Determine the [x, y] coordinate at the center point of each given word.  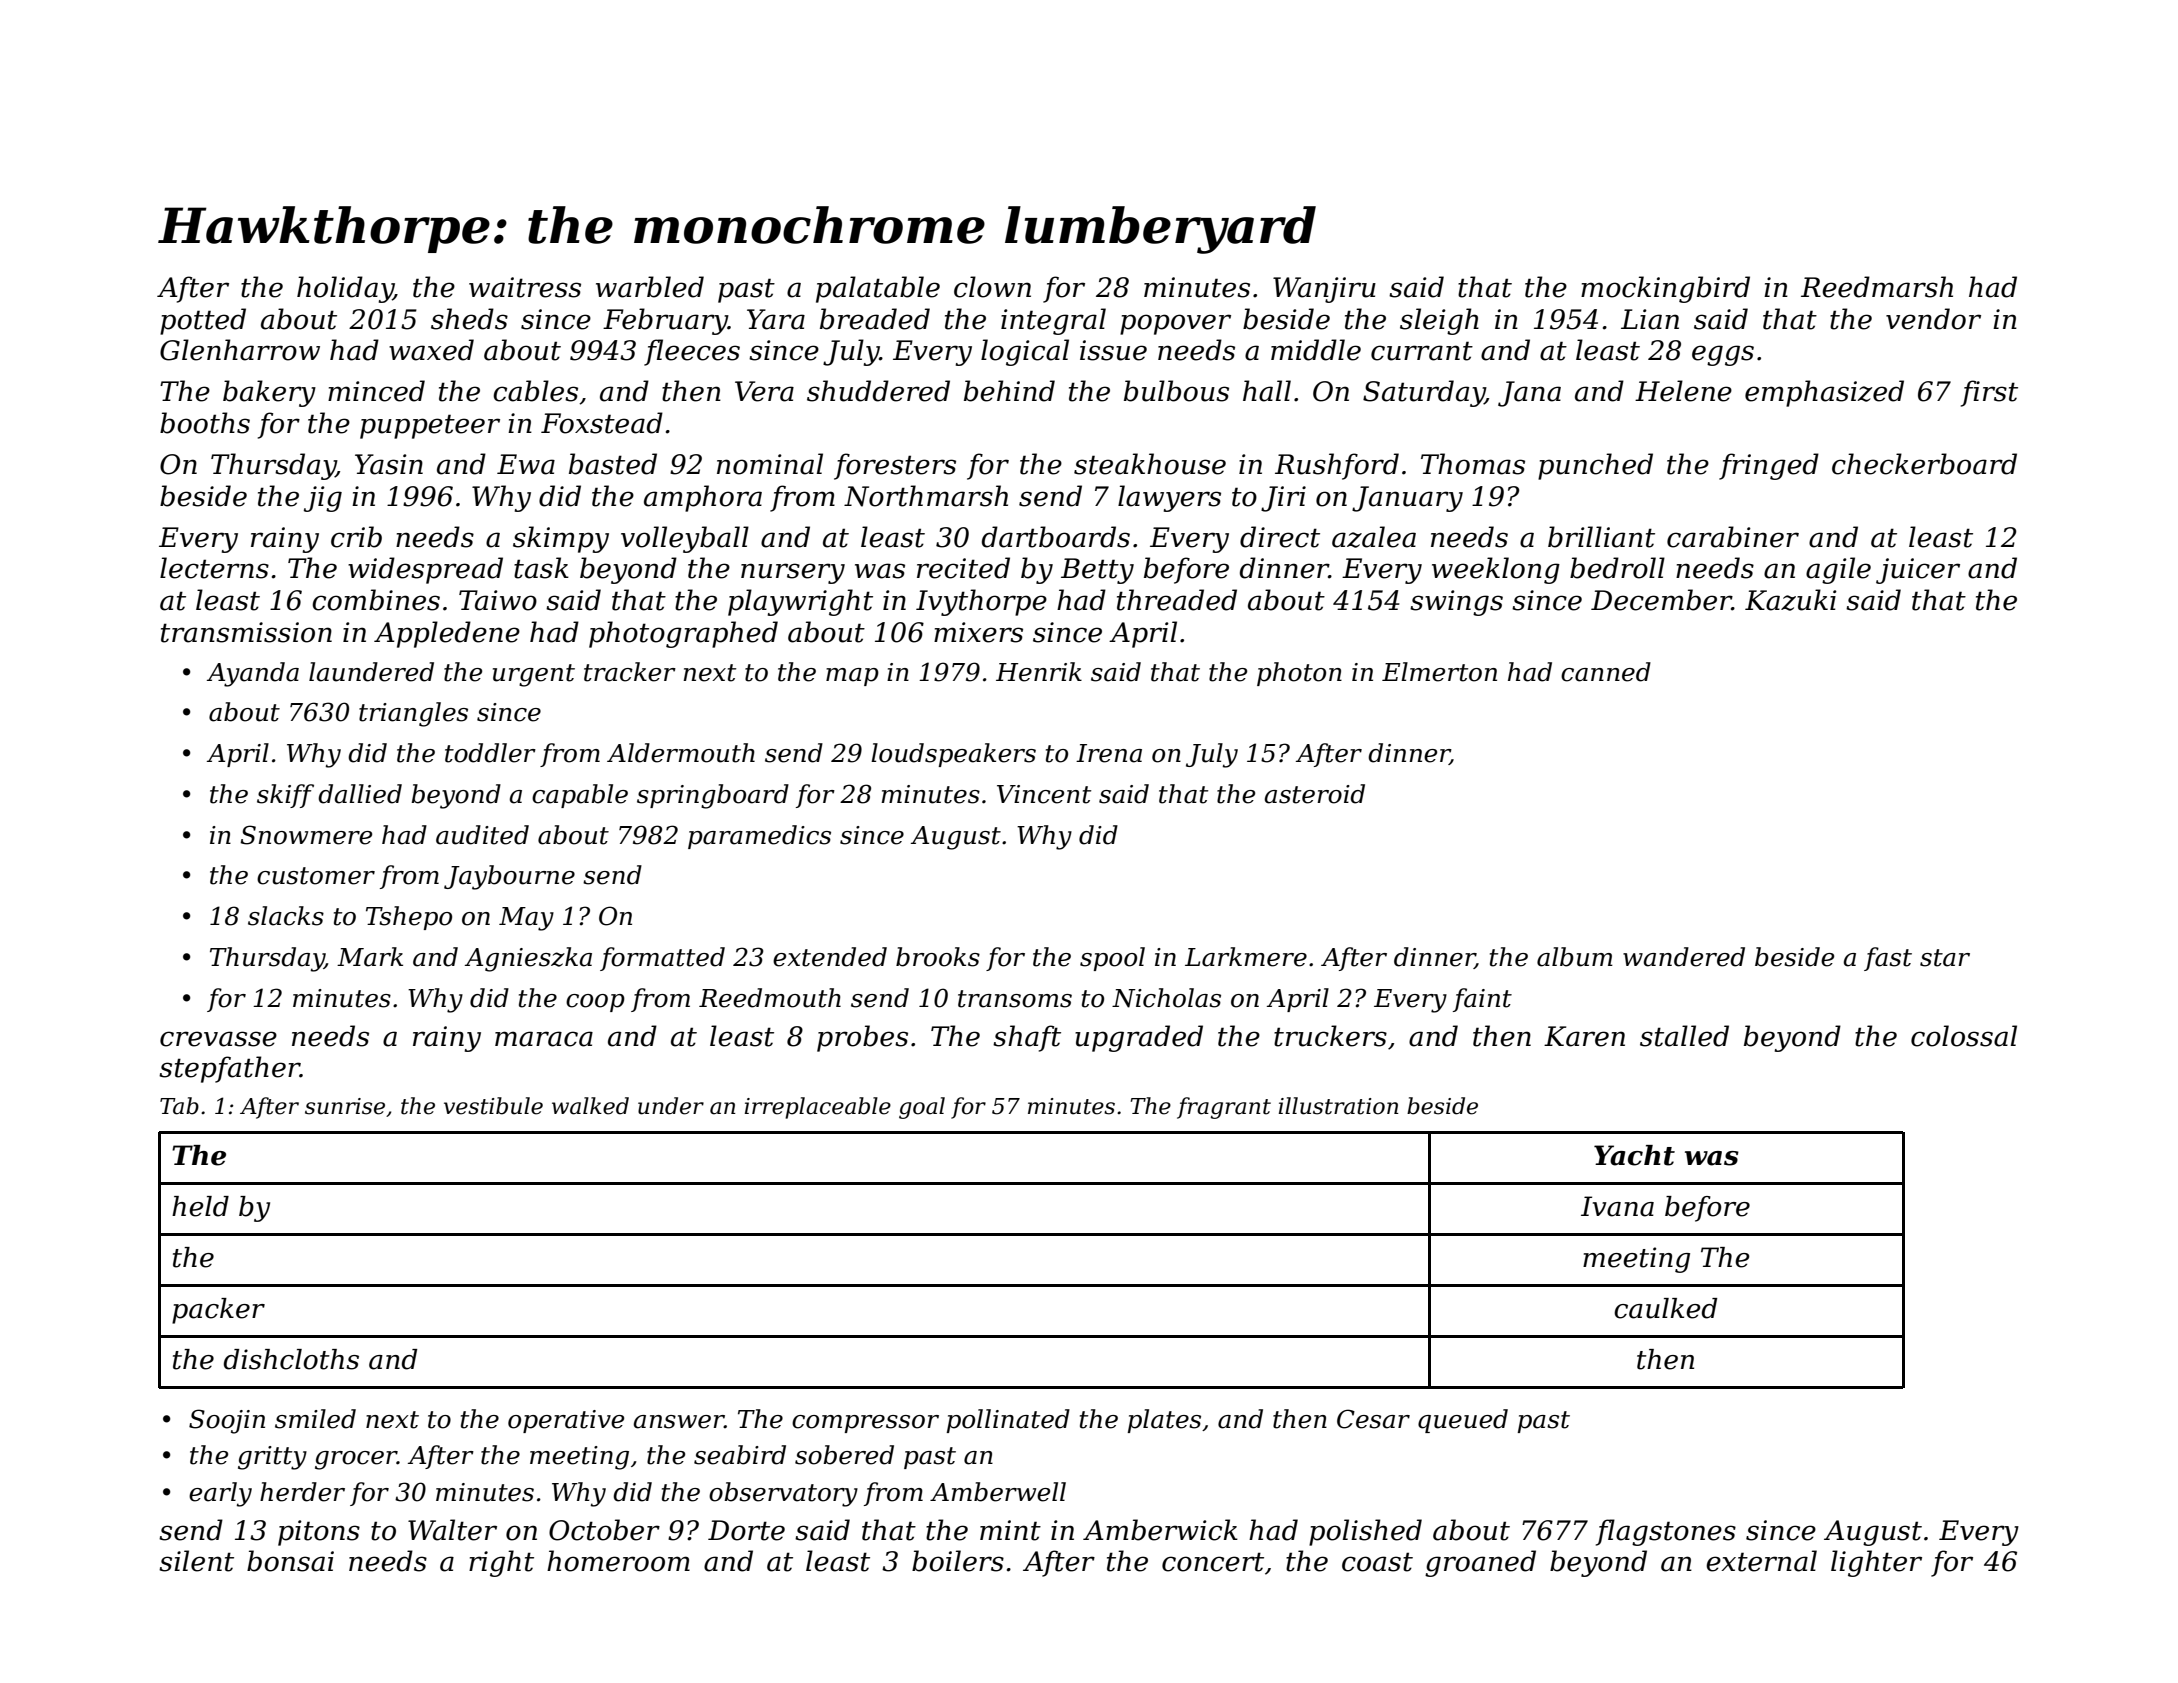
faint [1482, 1000]
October [604, 1530]
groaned [1480, 1563]
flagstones [1666, 1532]
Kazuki [1791, 600]
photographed [683, 634]
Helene [1683, 391]
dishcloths [291, 1359]
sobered [844, 1455]
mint [1010, 1530]
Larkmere [1246, 957]
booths [205, 423]
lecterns [214, 568]
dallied [360, 794]
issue [1113, 350]
